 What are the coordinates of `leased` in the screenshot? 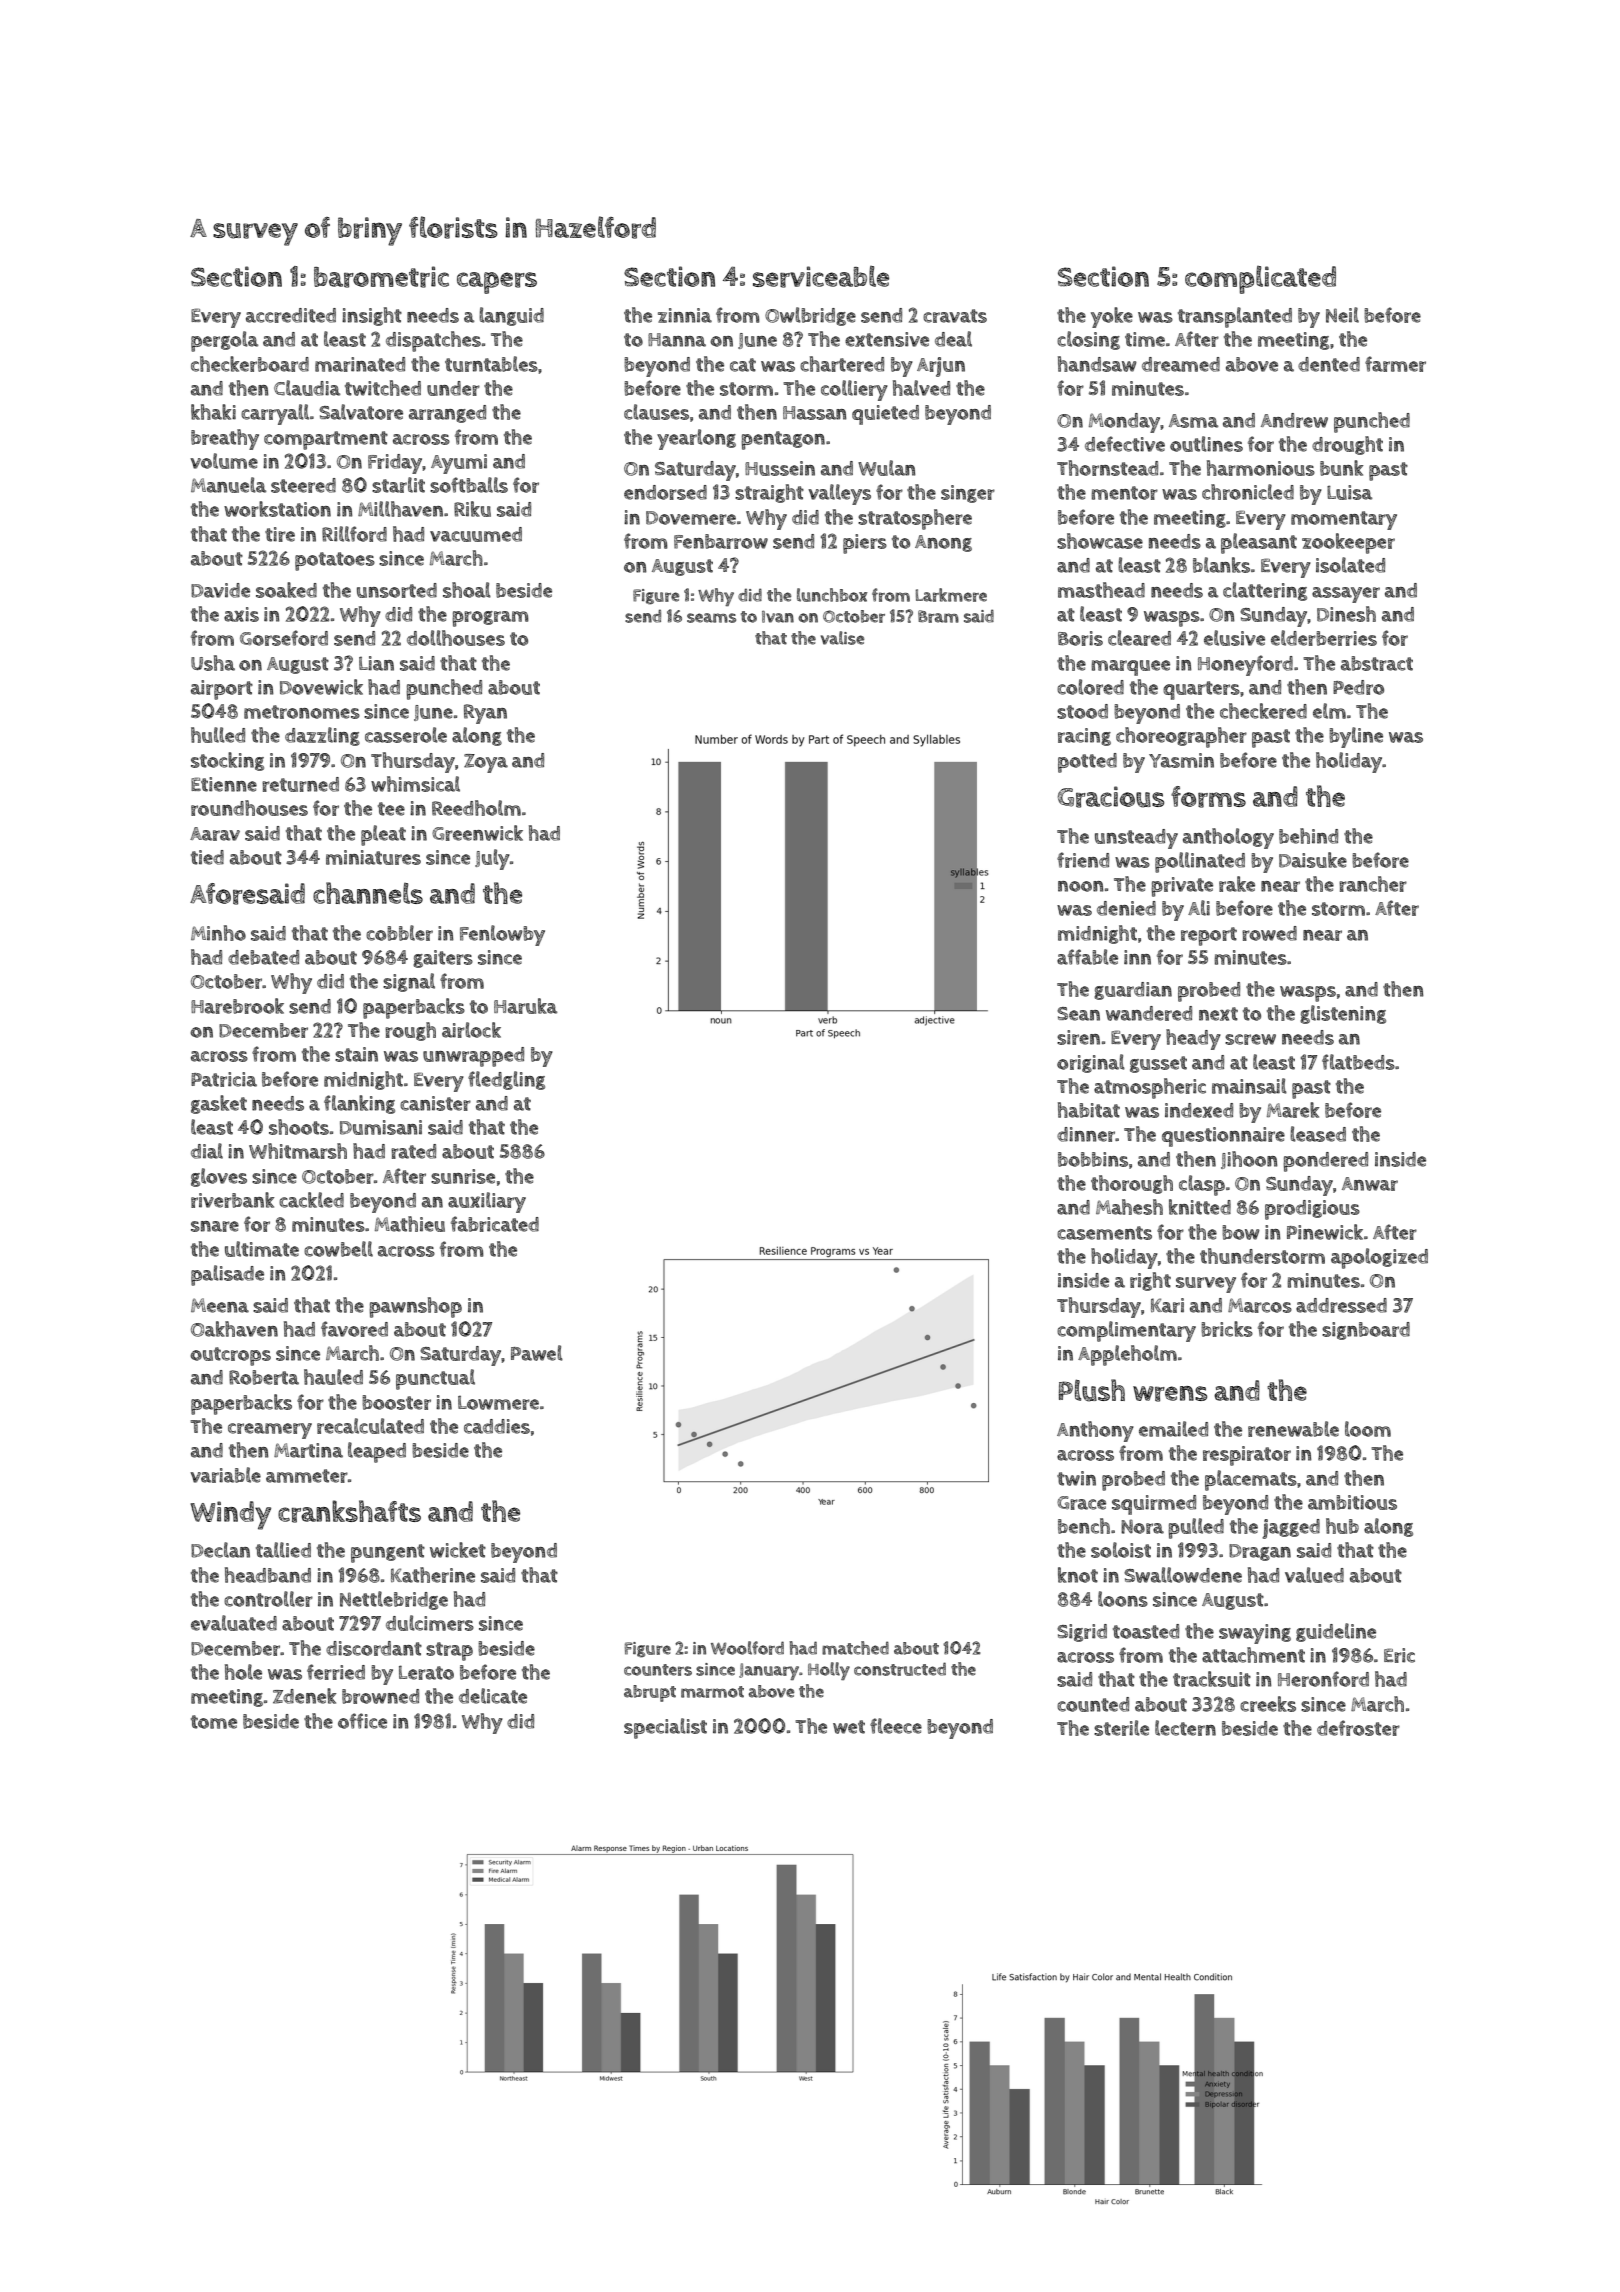 It's located at (1318, 1134).
